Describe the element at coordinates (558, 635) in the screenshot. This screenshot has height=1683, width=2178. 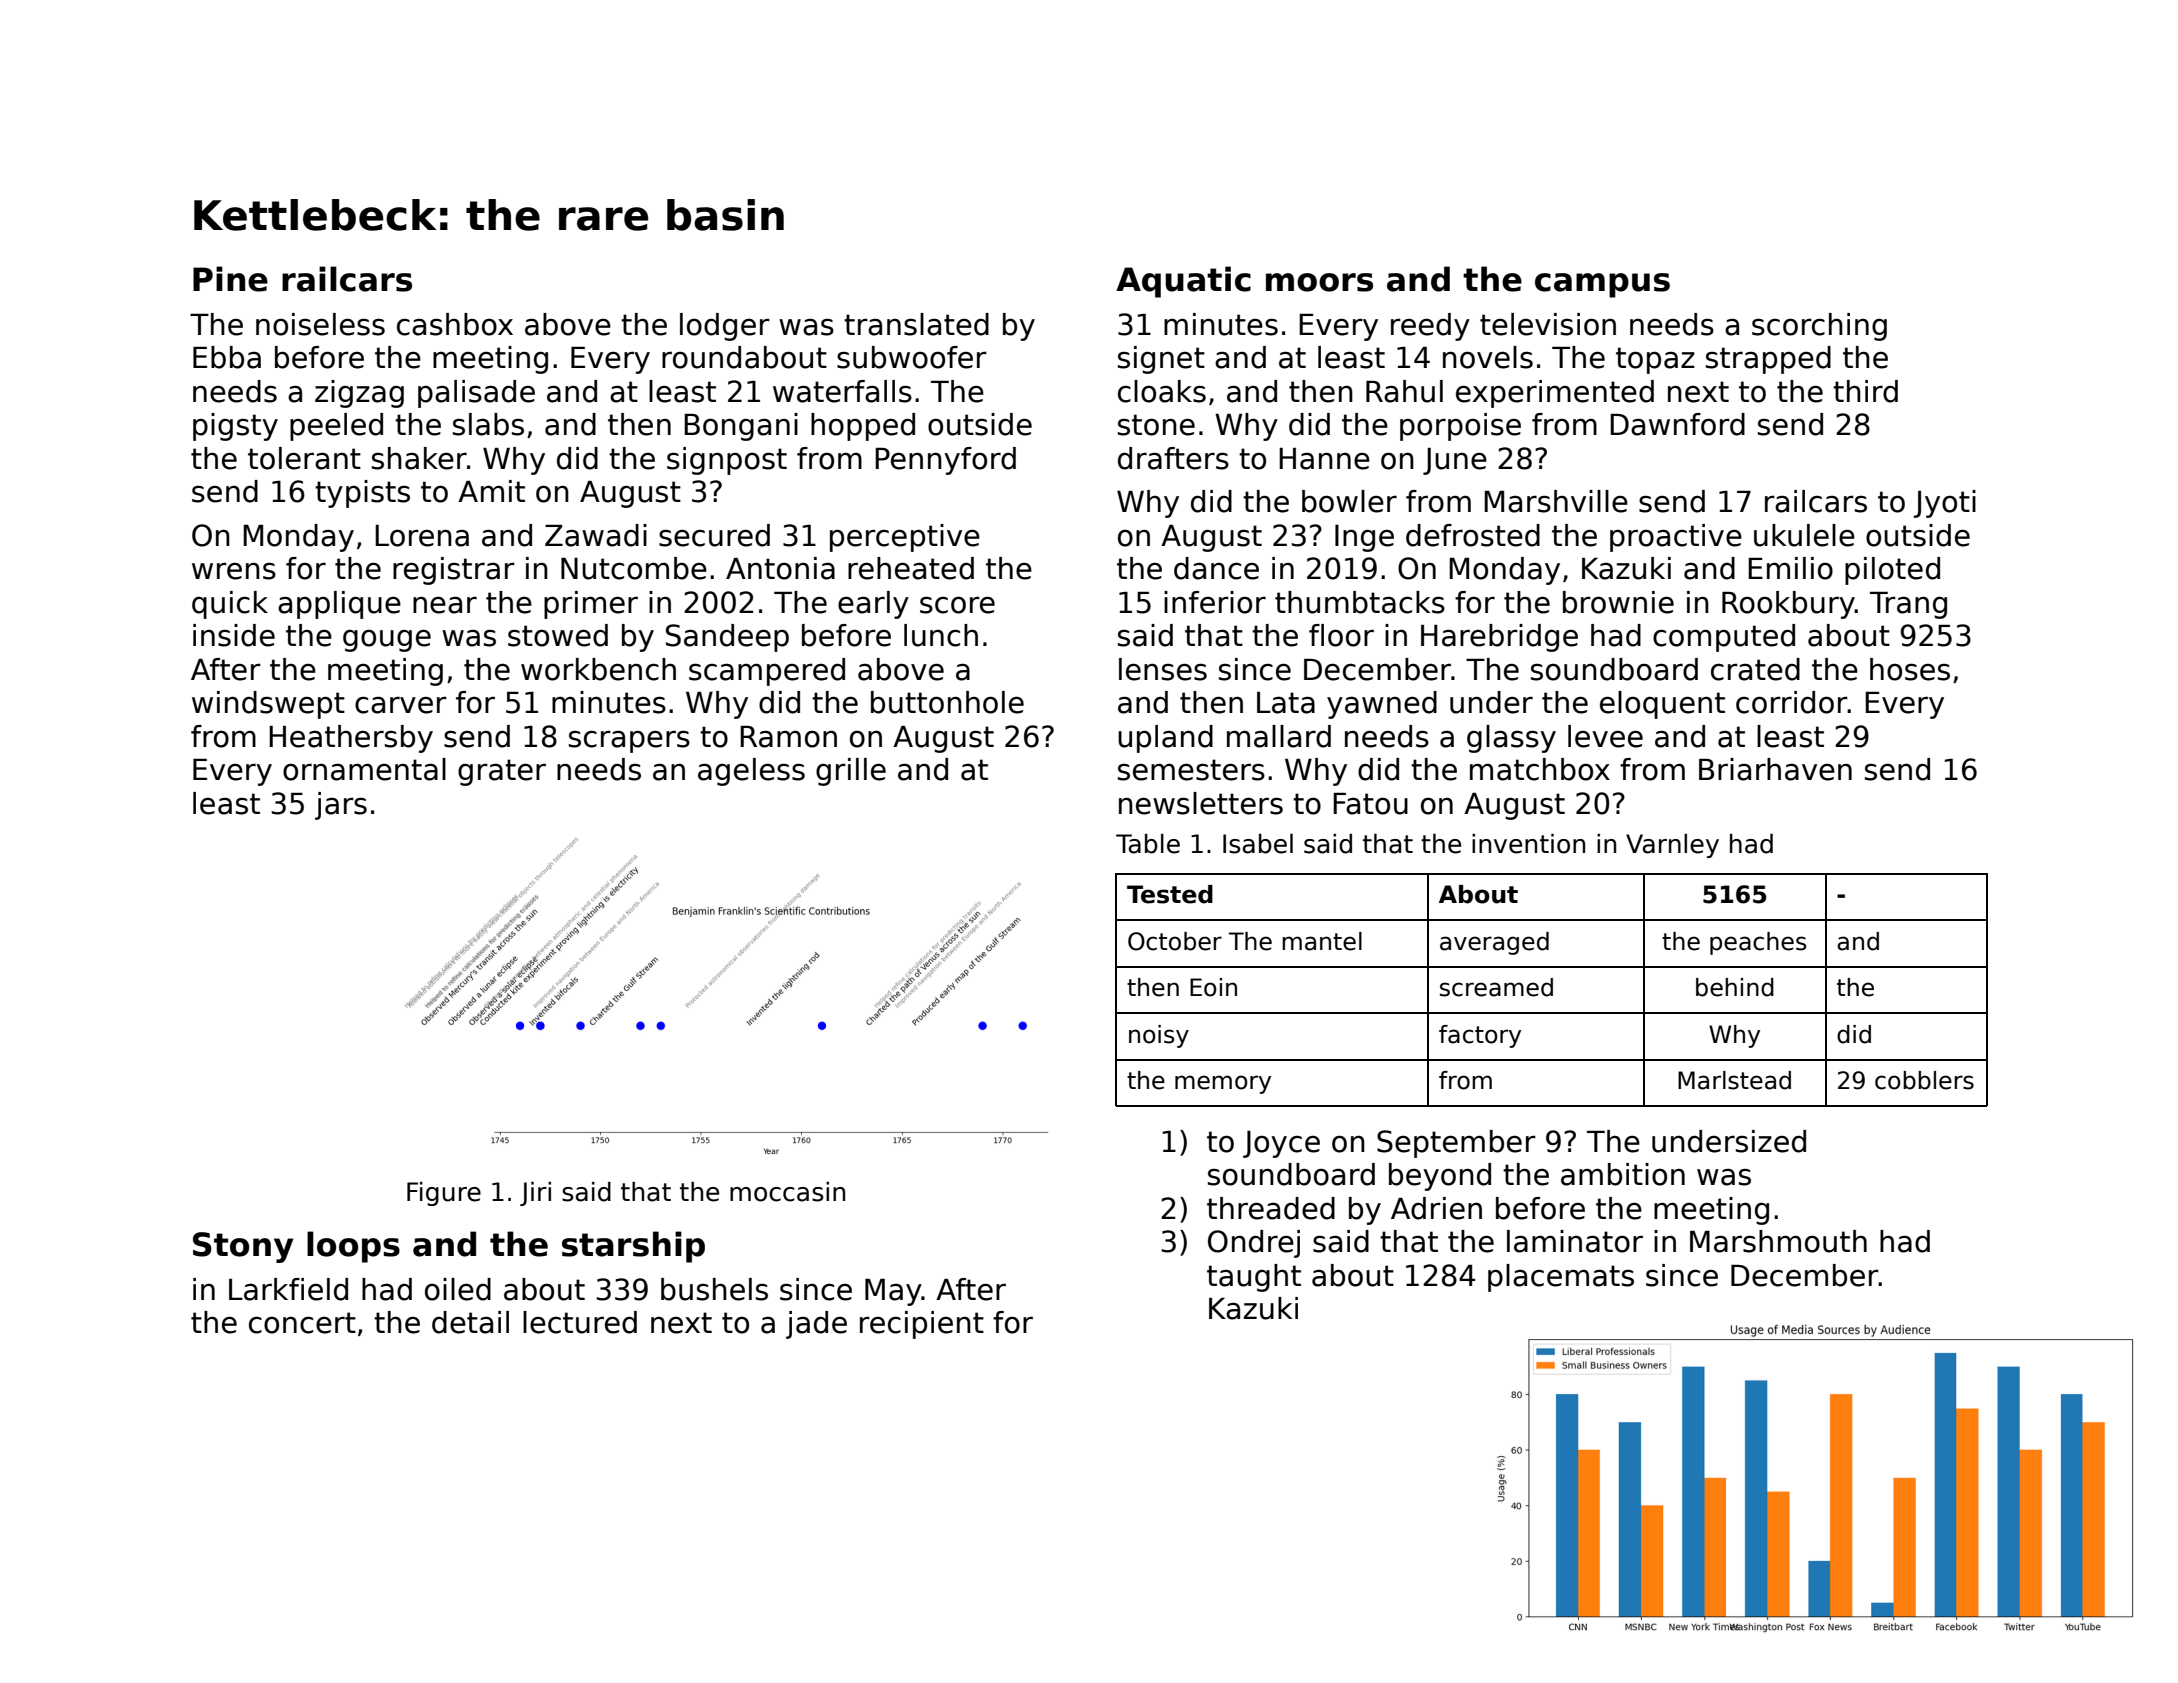
I see `stowed` at that location.
